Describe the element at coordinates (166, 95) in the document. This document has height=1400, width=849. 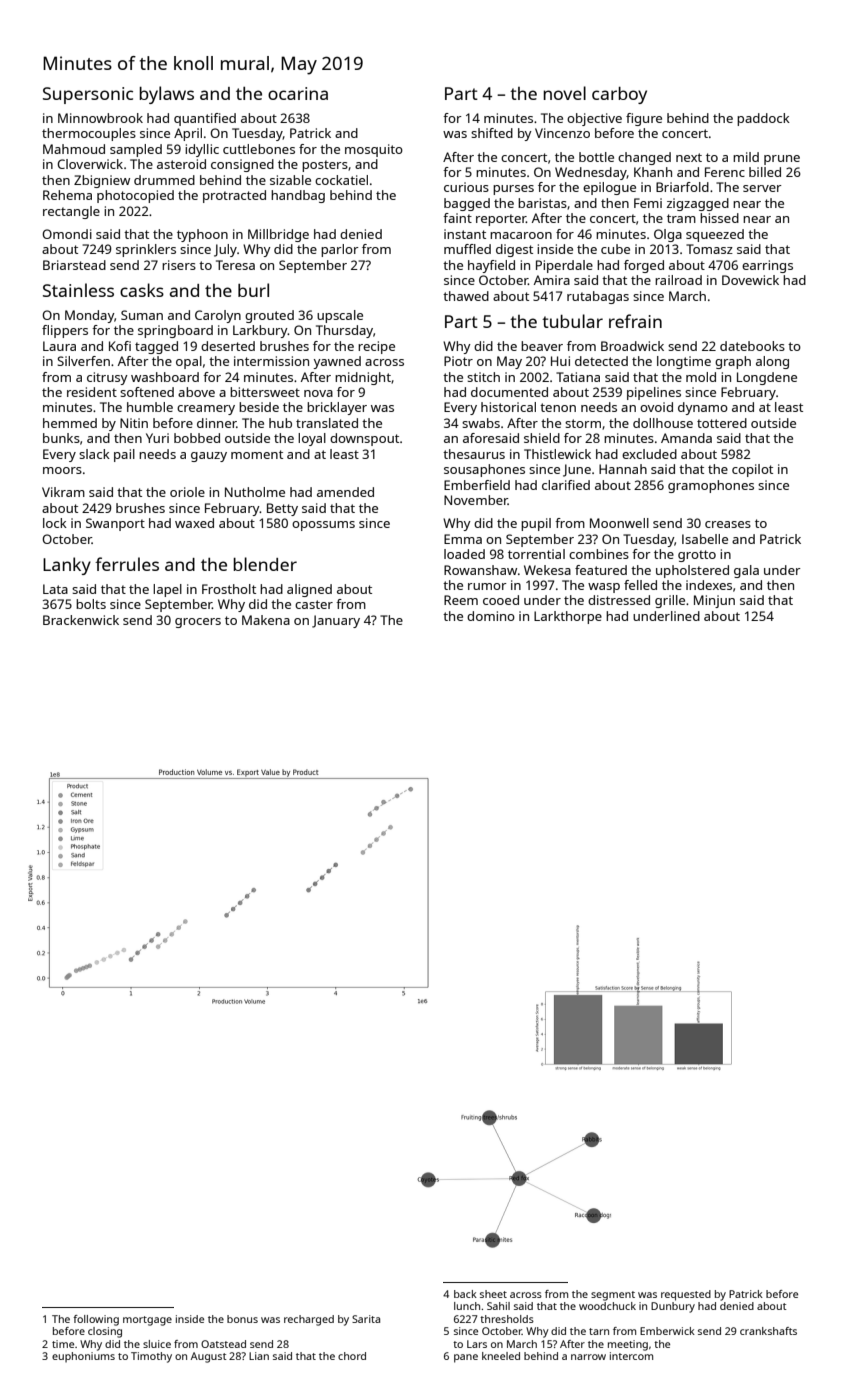
I see `bylaws` at that location.
